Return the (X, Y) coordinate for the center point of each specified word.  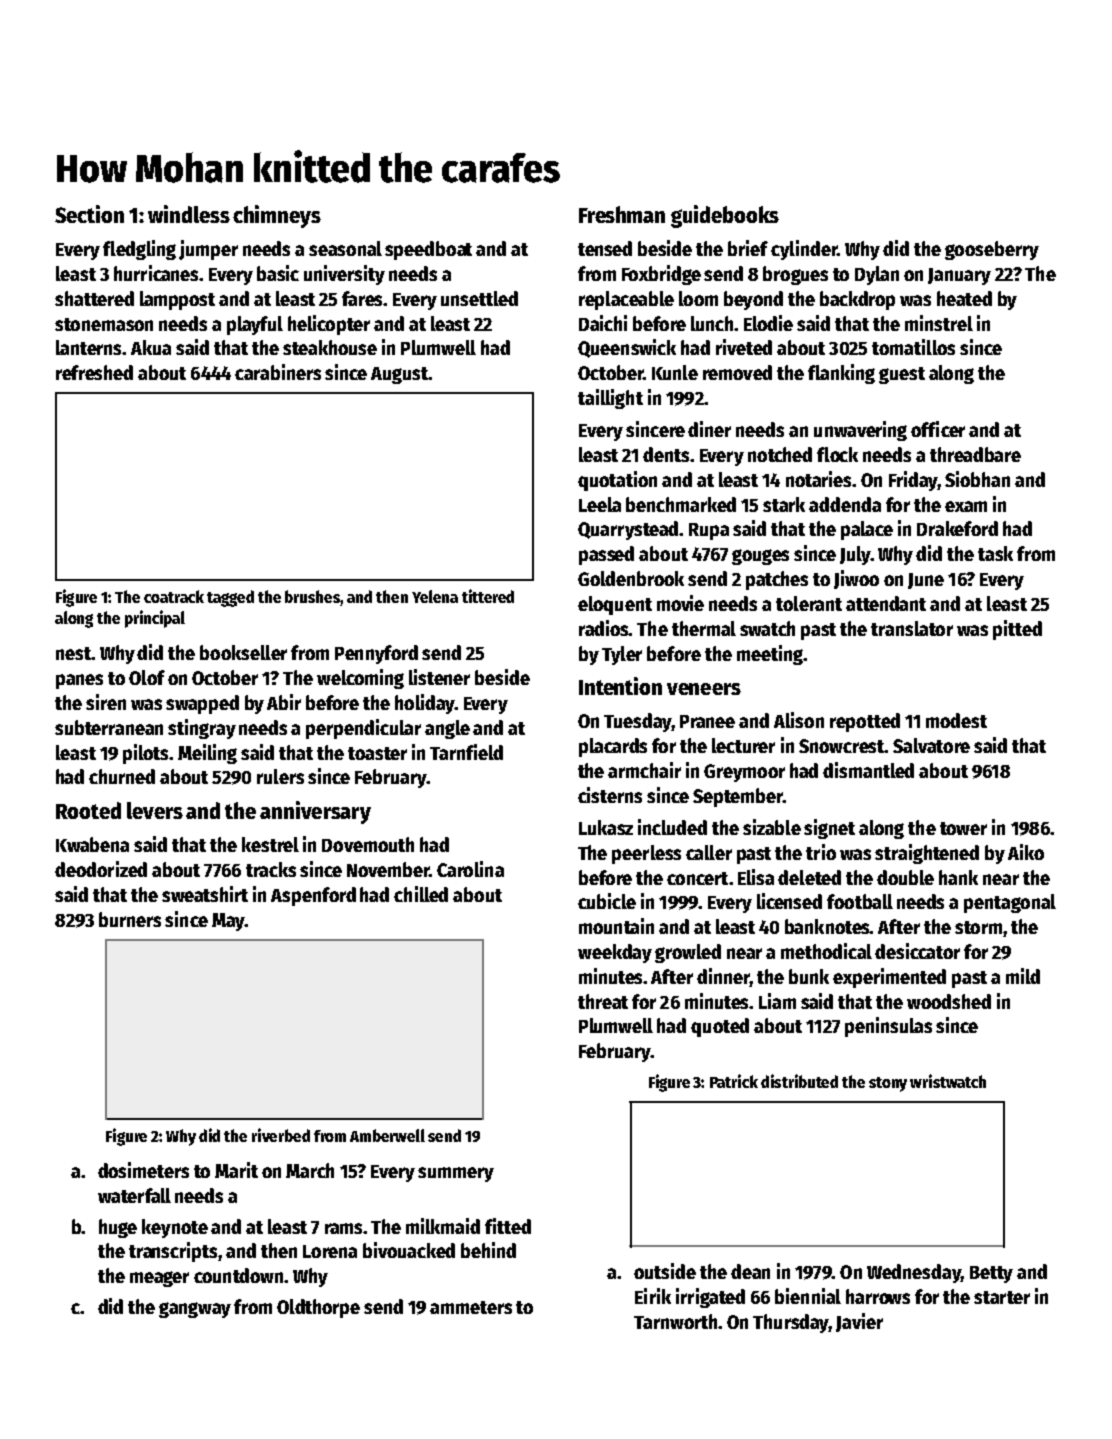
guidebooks (725, 216)
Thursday (791, 1323)
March (310, 1170)
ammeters (471, 1307)
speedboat (428, 250)
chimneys (277, 216)
